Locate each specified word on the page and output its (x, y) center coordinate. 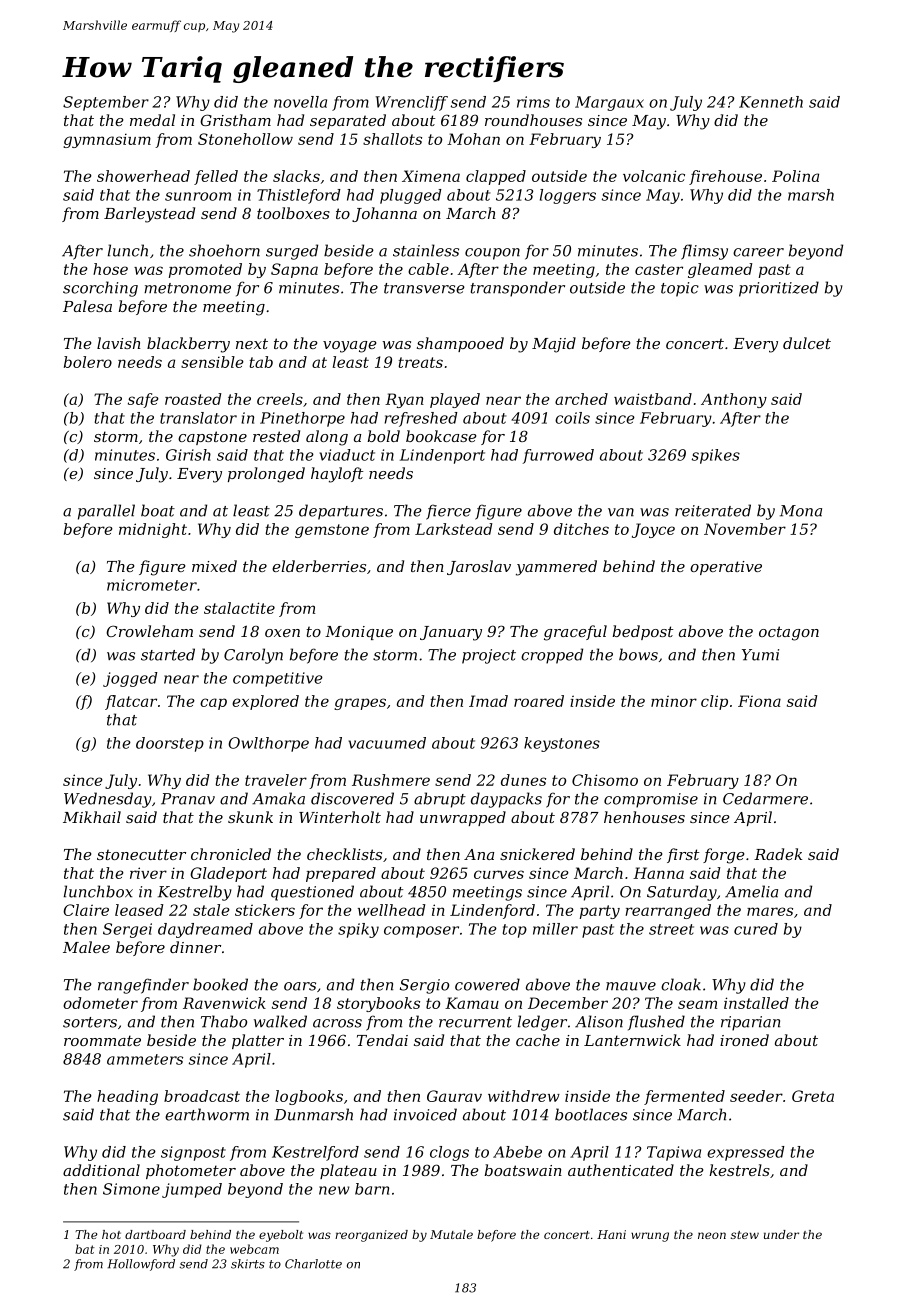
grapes (360, 704)
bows (638, 654)
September (106, 103)
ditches (581, 529)
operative (726, 568)
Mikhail (92, 817)
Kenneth (771, 102)
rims (533, 102)
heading (127, 1097)
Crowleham (149, 631)
